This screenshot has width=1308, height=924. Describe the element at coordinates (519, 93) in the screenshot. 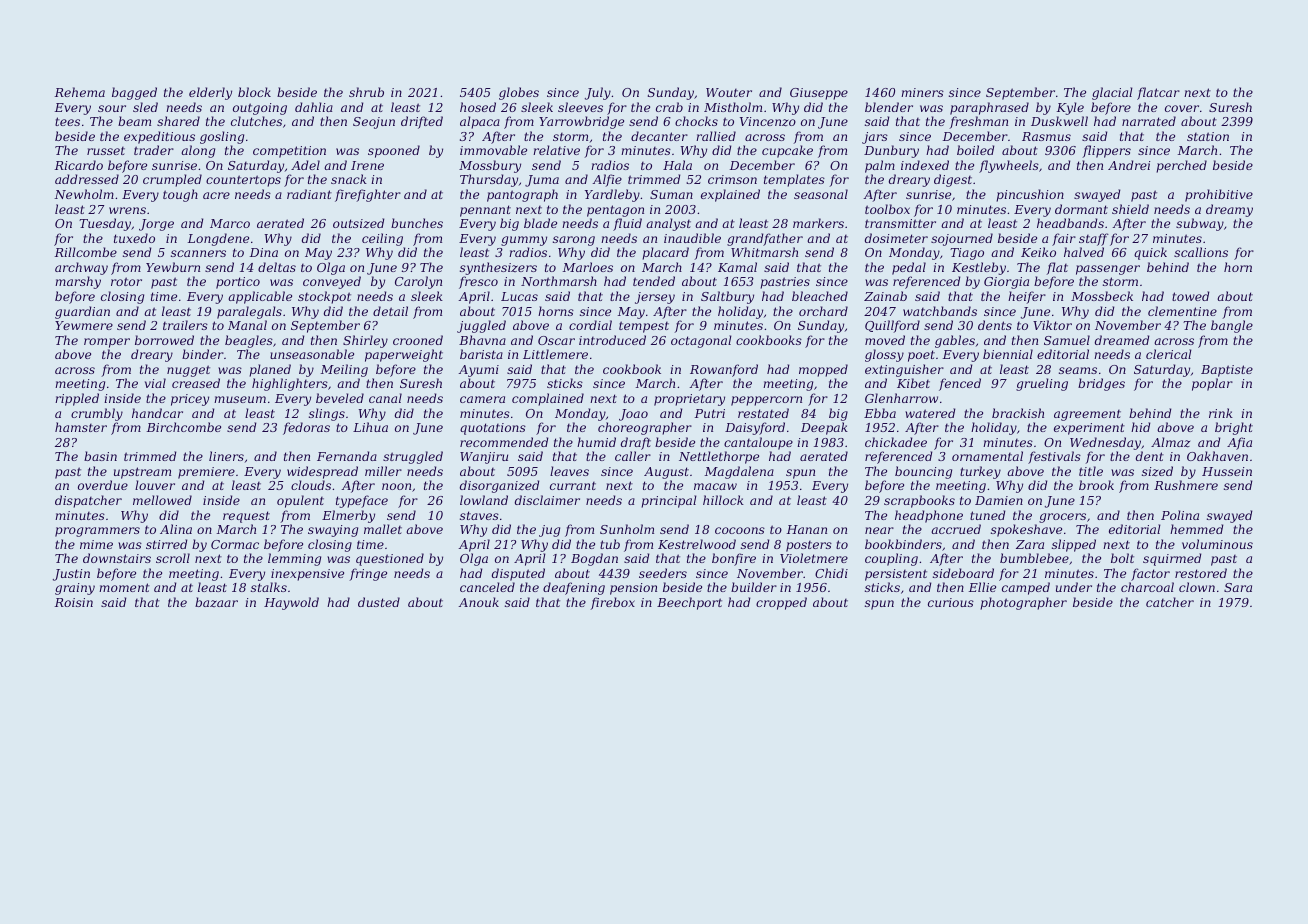

I see `globes` at that location.
